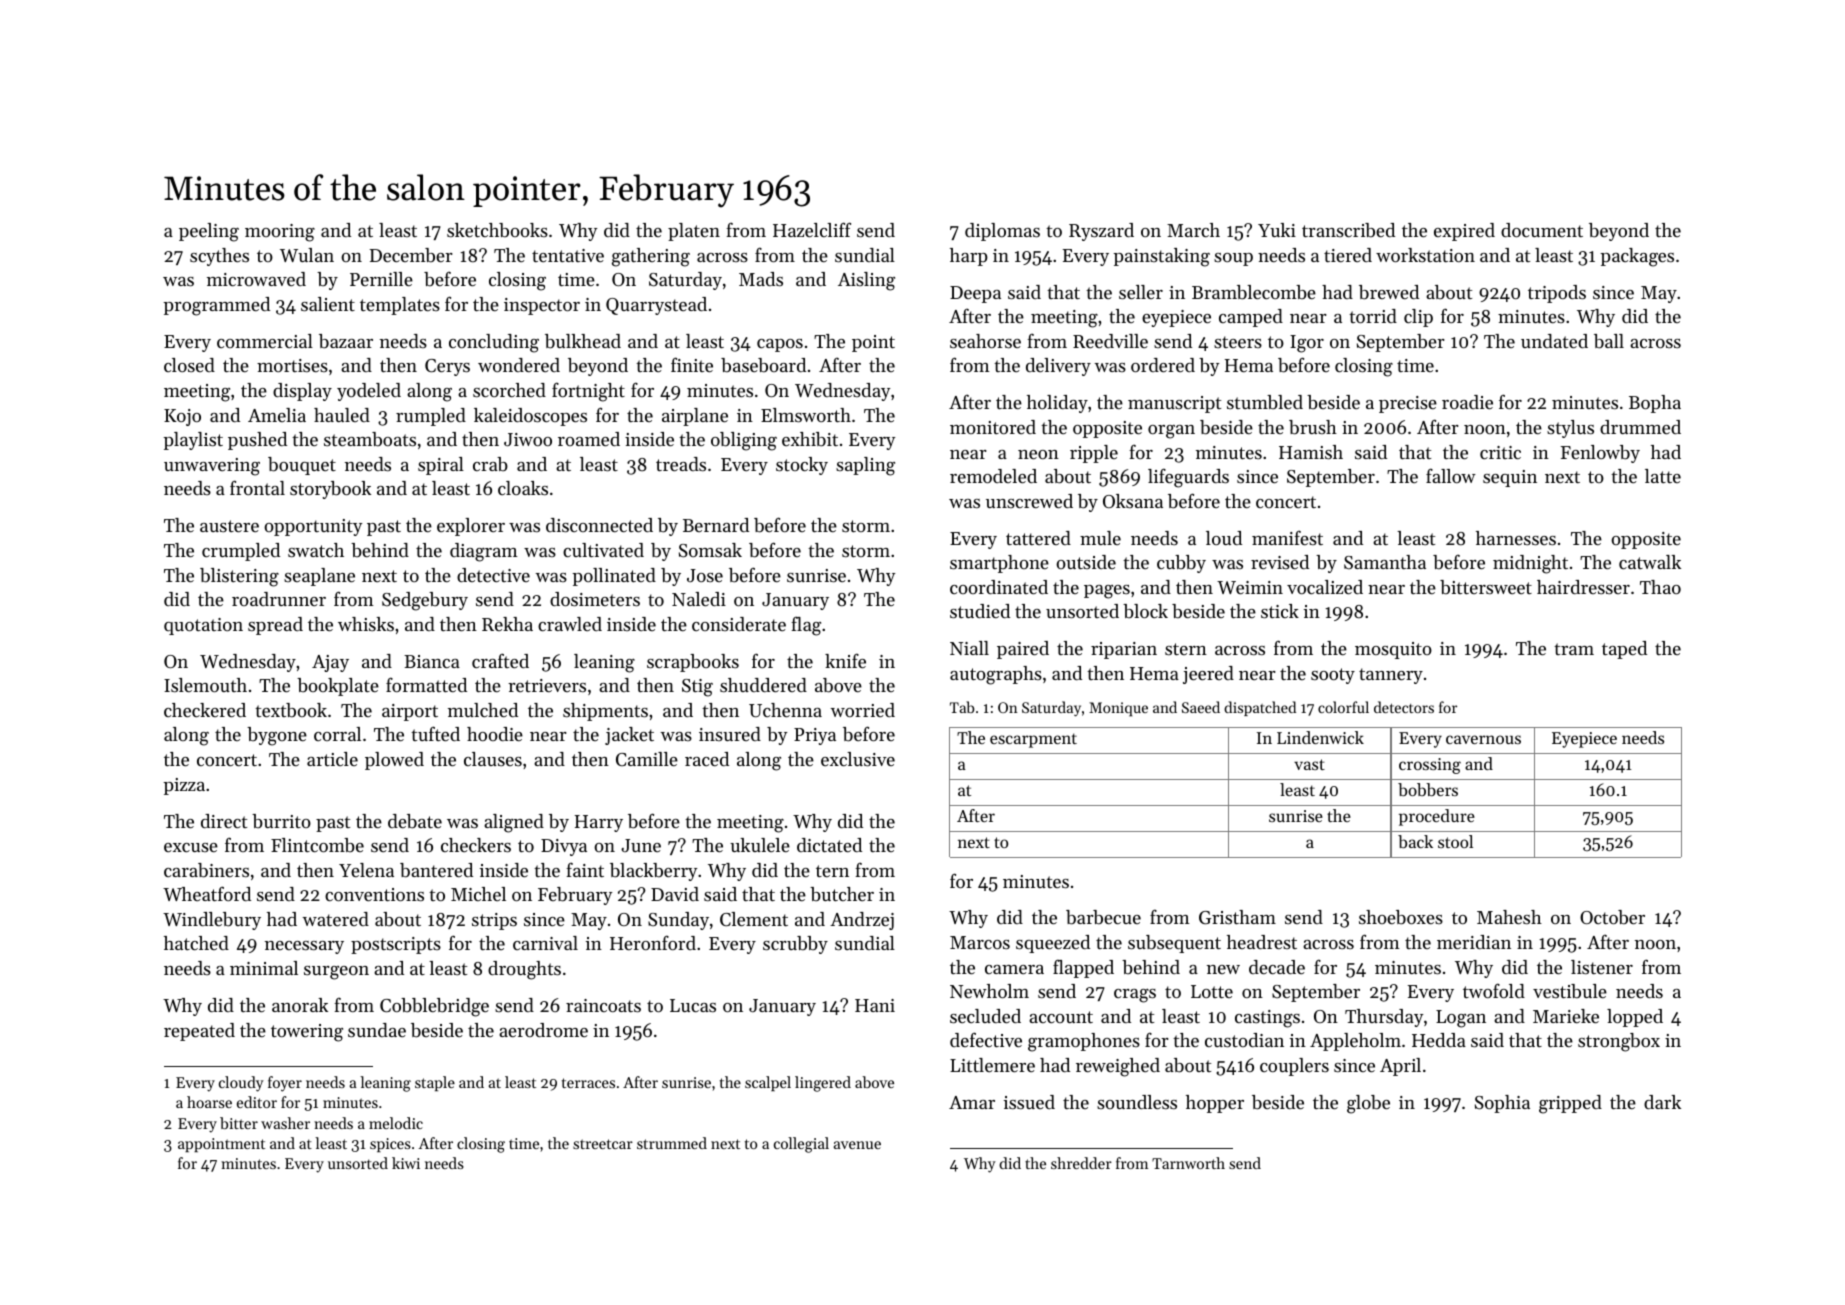  What do you see at coordinates (588, 392) in the screenshot?
I see `fortnight` at bounding box center [588, 392].
